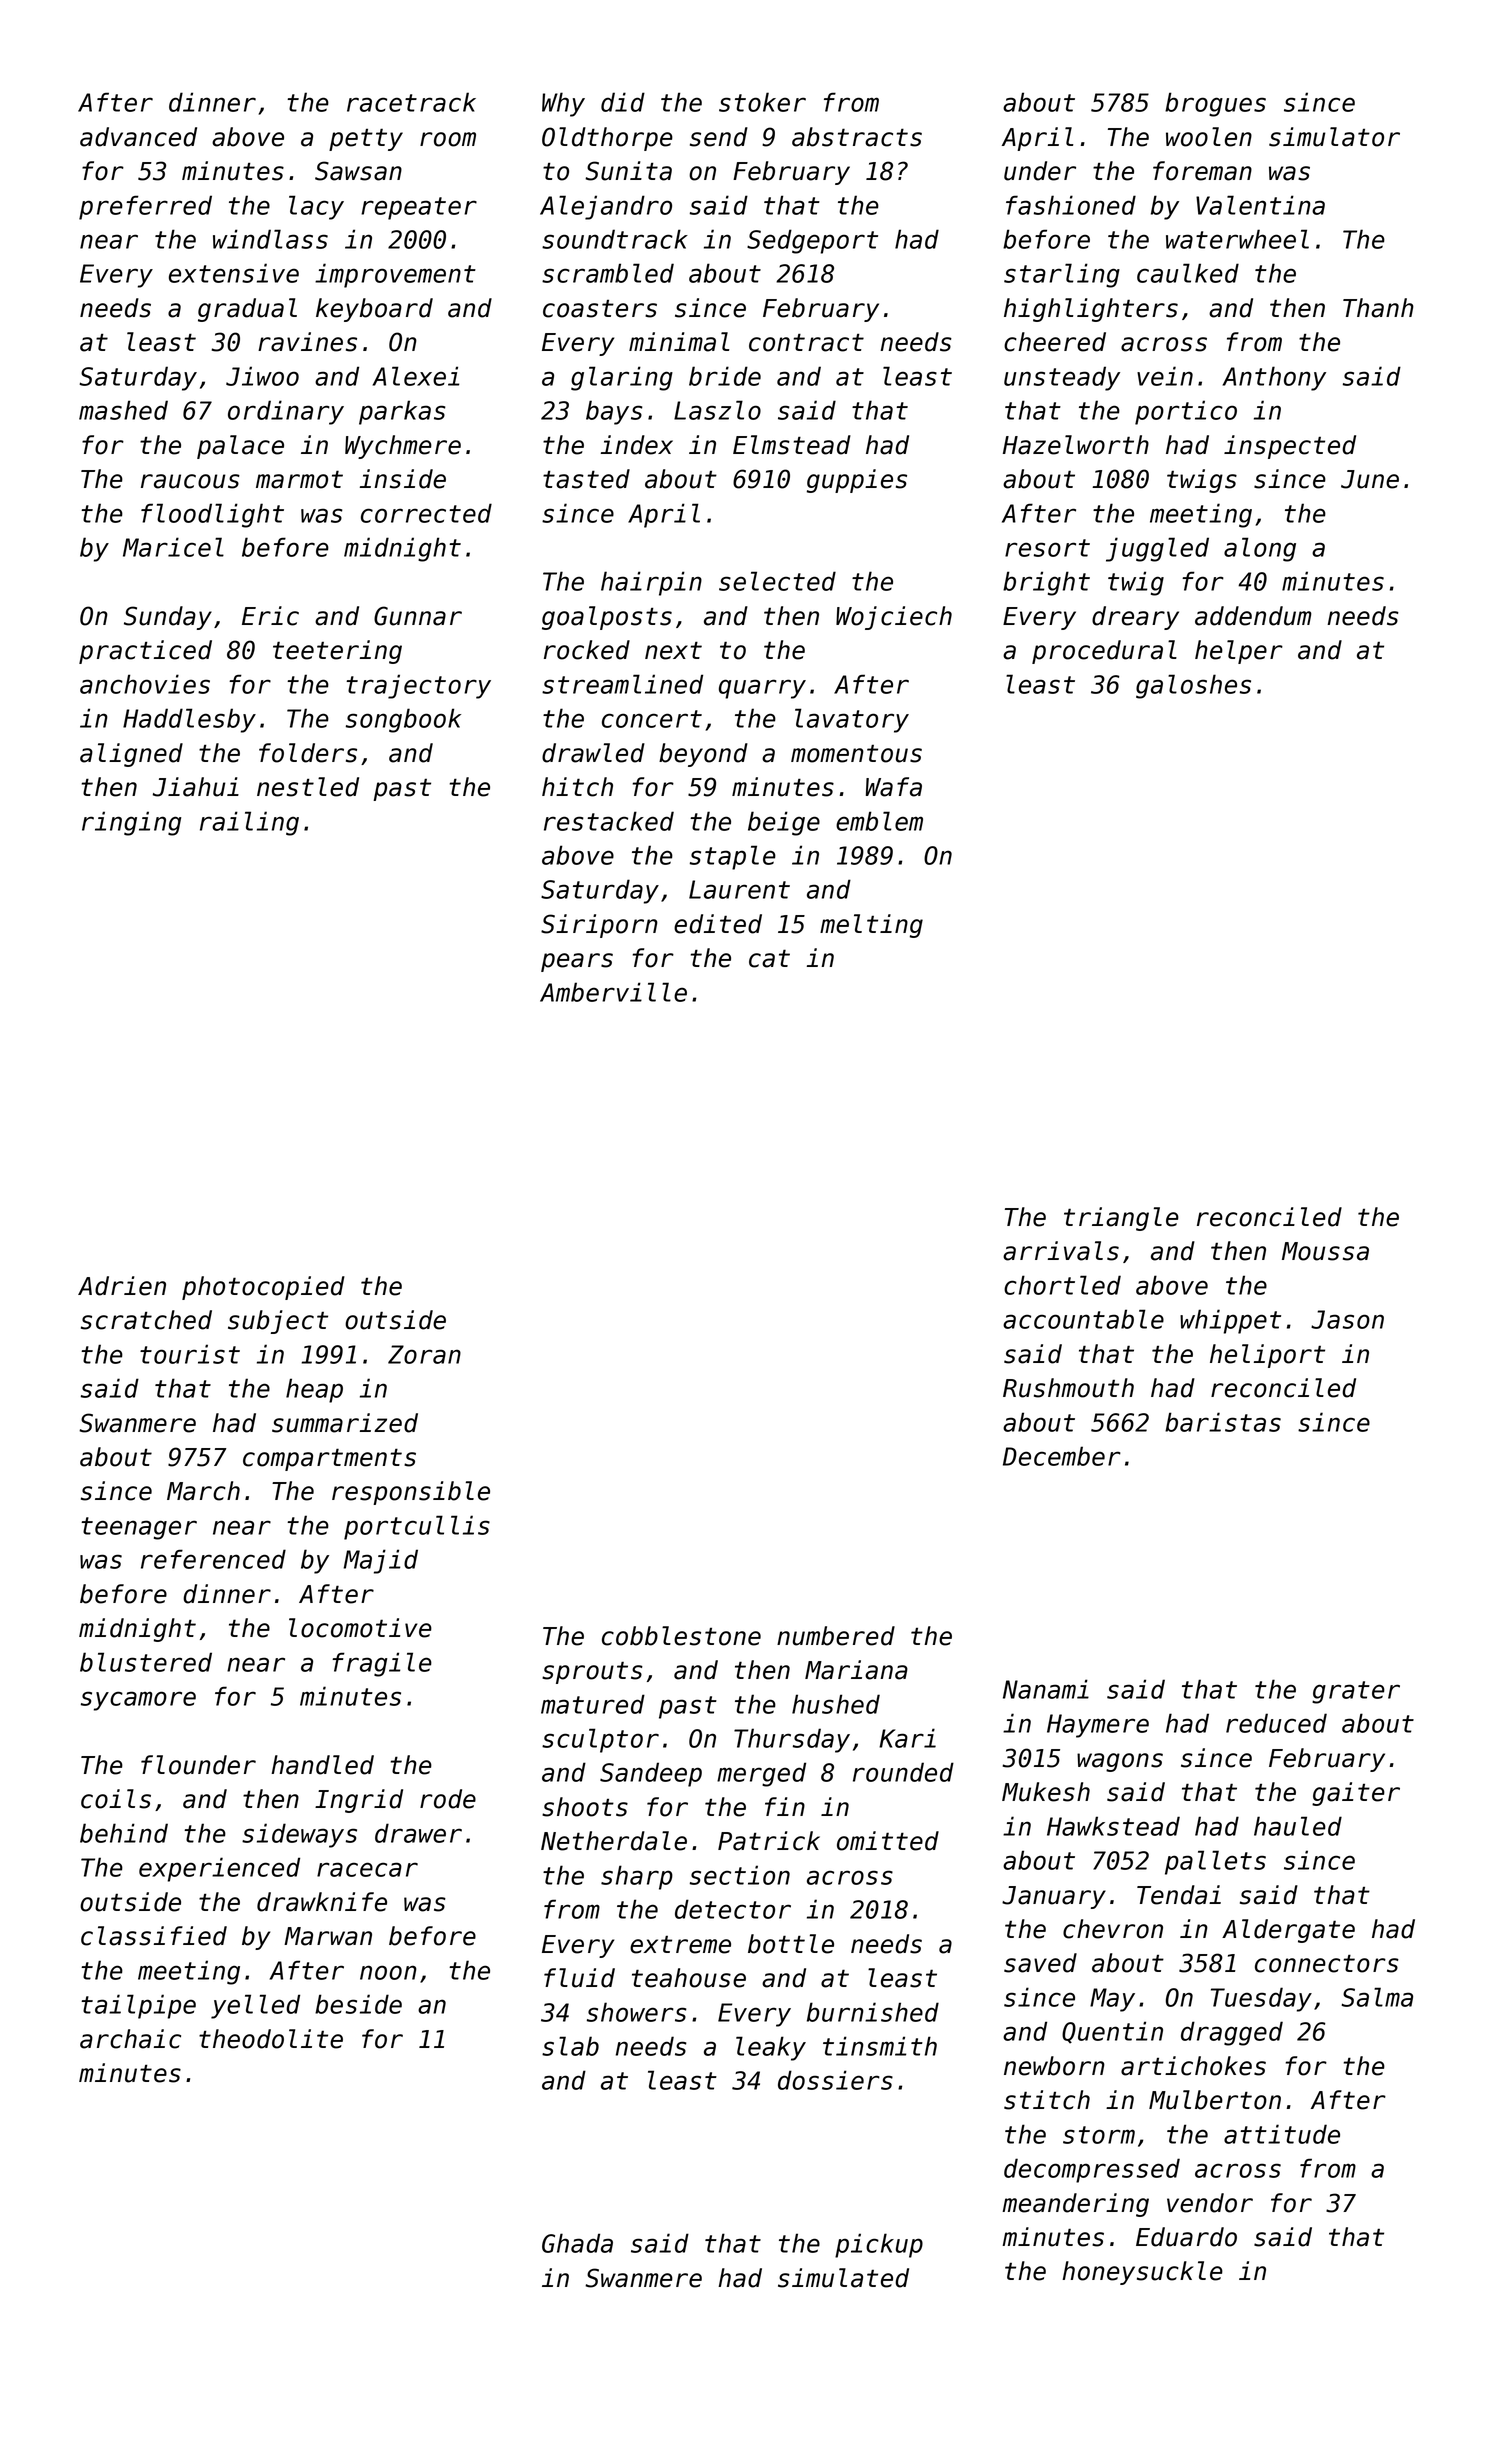 The image size is (1496, 2464). What do you see at coordinates (894, 787) in the image?
I see `Wafa` at bounding box center [894, 787].
